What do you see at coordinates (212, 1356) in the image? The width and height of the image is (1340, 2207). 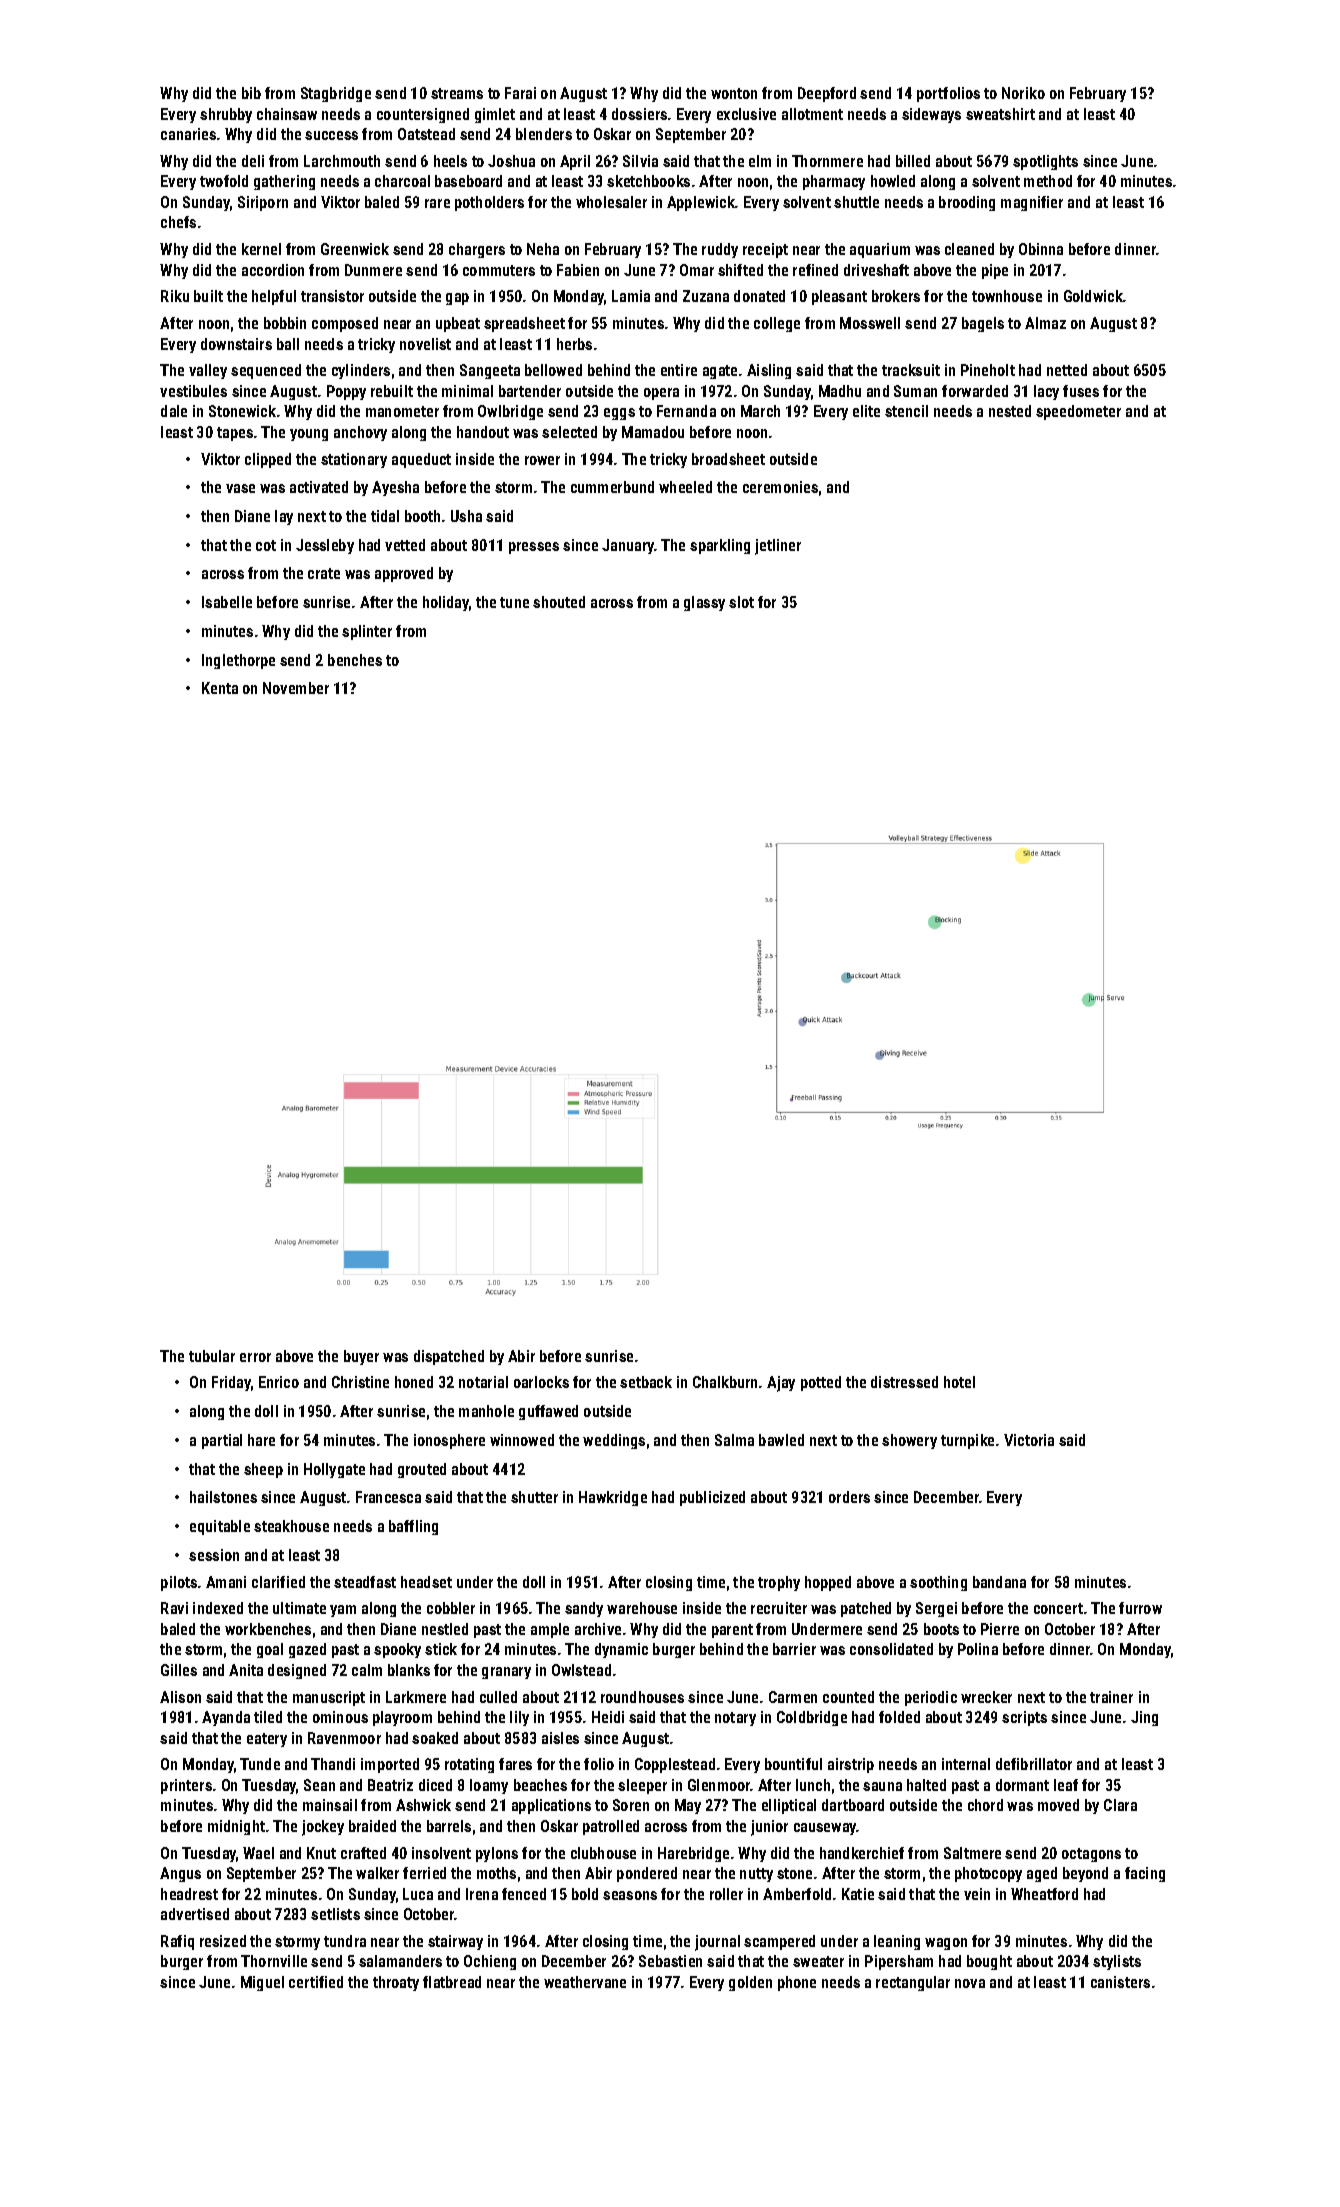 I see `tubular` at bounding box center [212, 1356].
